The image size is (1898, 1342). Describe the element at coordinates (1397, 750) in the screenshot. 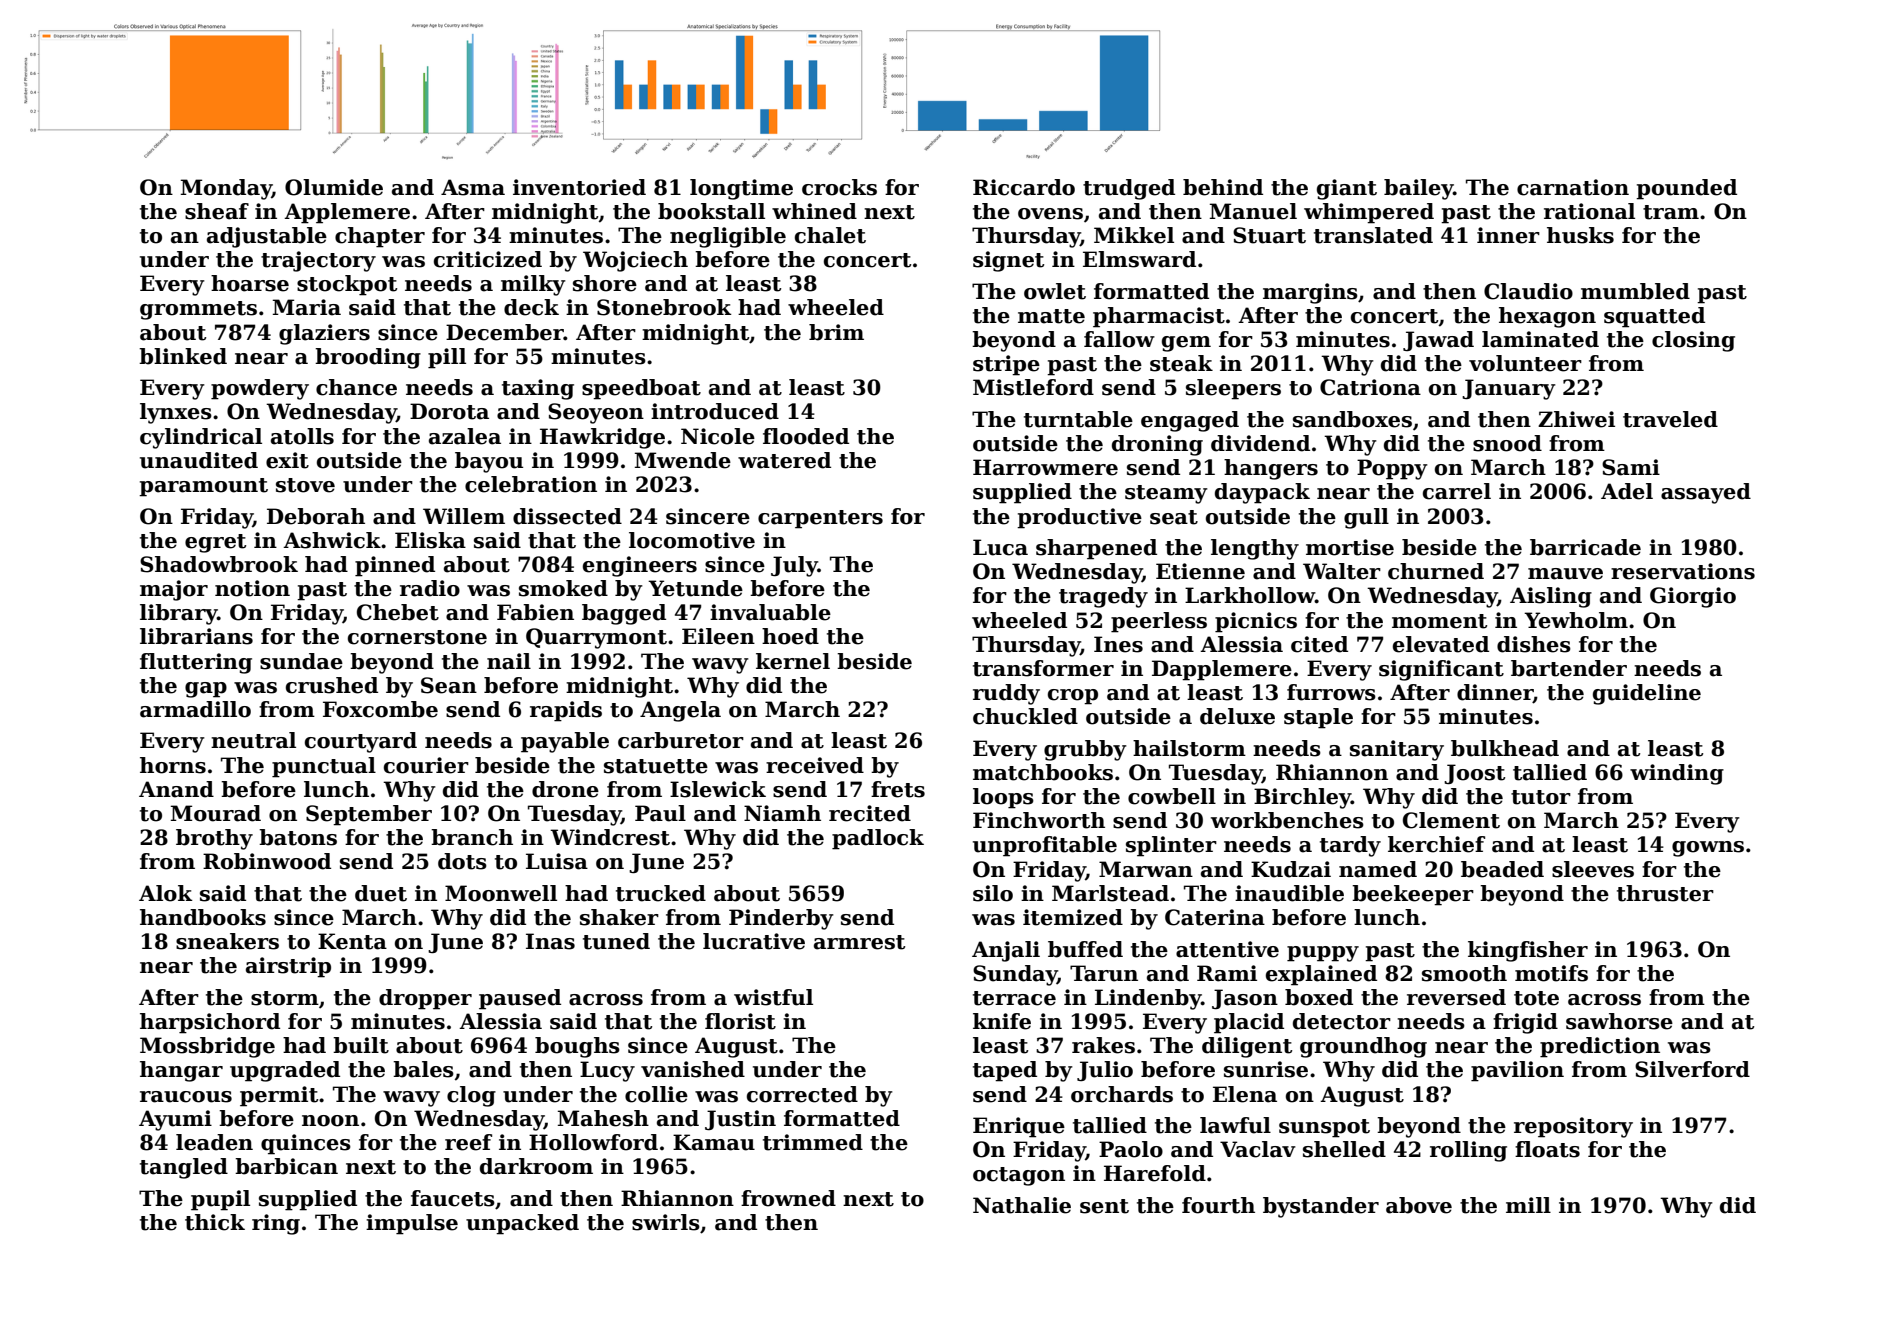

I see `sanitary` at that location.
